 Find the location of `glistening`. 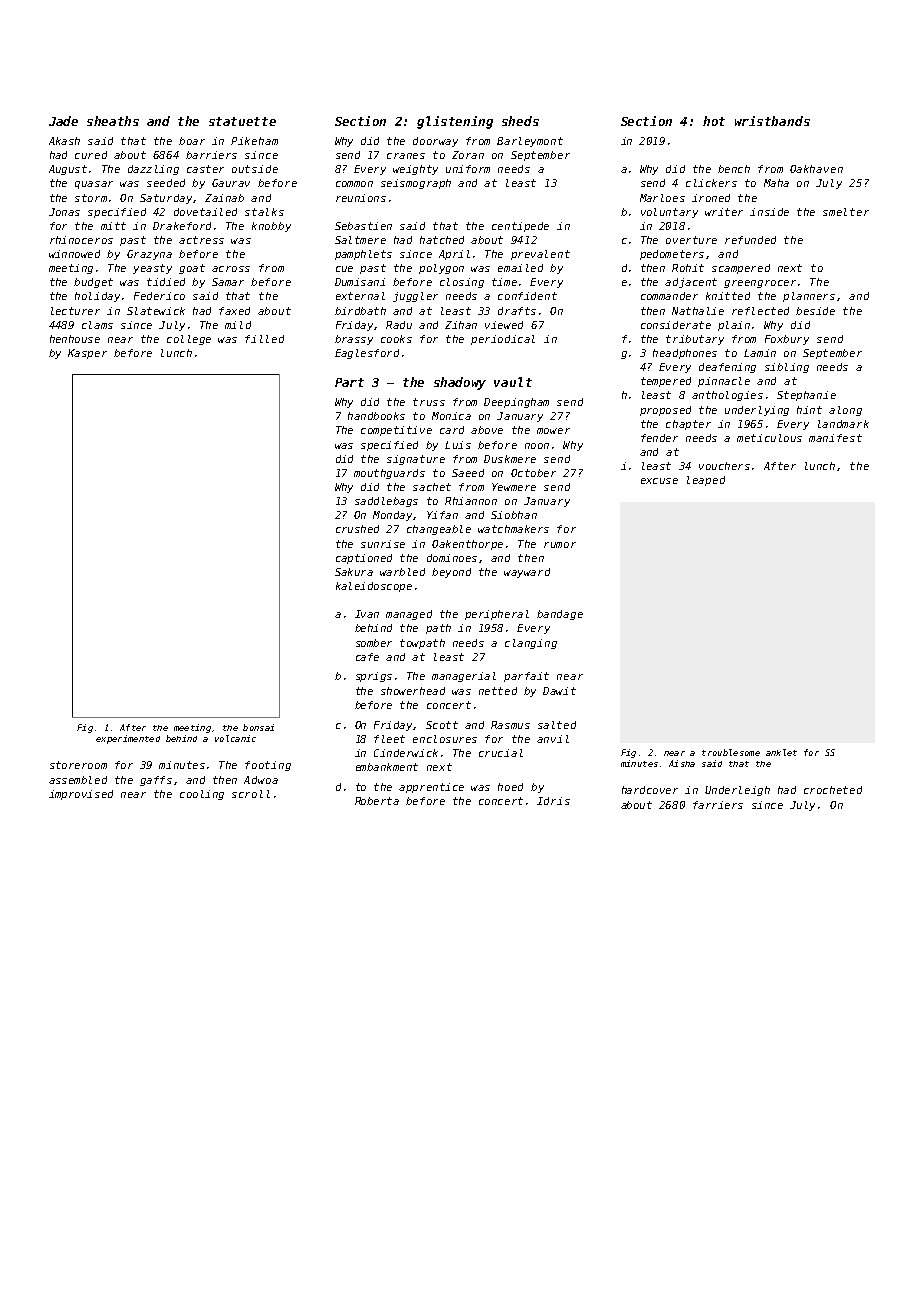

glistening is located at coordinates (455, 122).
